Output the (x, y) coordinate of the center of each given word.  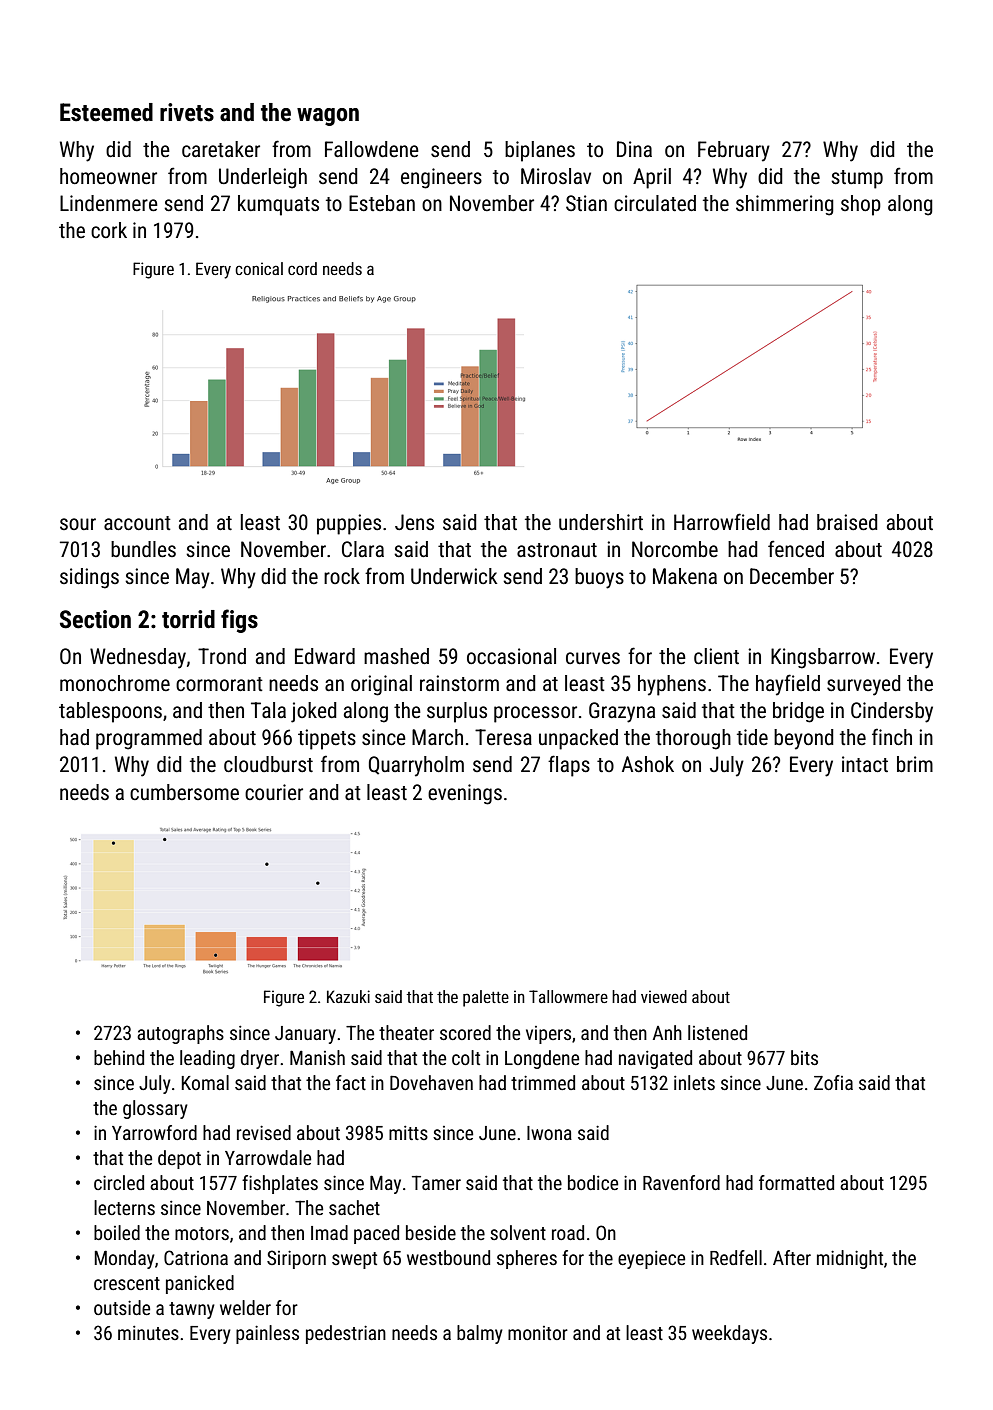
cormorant (219, 684)
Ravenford (681, 1182)
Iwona (549, 1133)
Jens (414, 522)
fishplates (280, 1184)
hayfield (788, 685)
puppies (349, 524)
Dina (634, 149)
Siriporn (296, 1259)
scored (465, 1032)
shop (861, 205)
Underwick (454, 576)
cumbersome (184, 792)
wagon (328, 117)
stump (857, 179)
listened (717, 1032)
